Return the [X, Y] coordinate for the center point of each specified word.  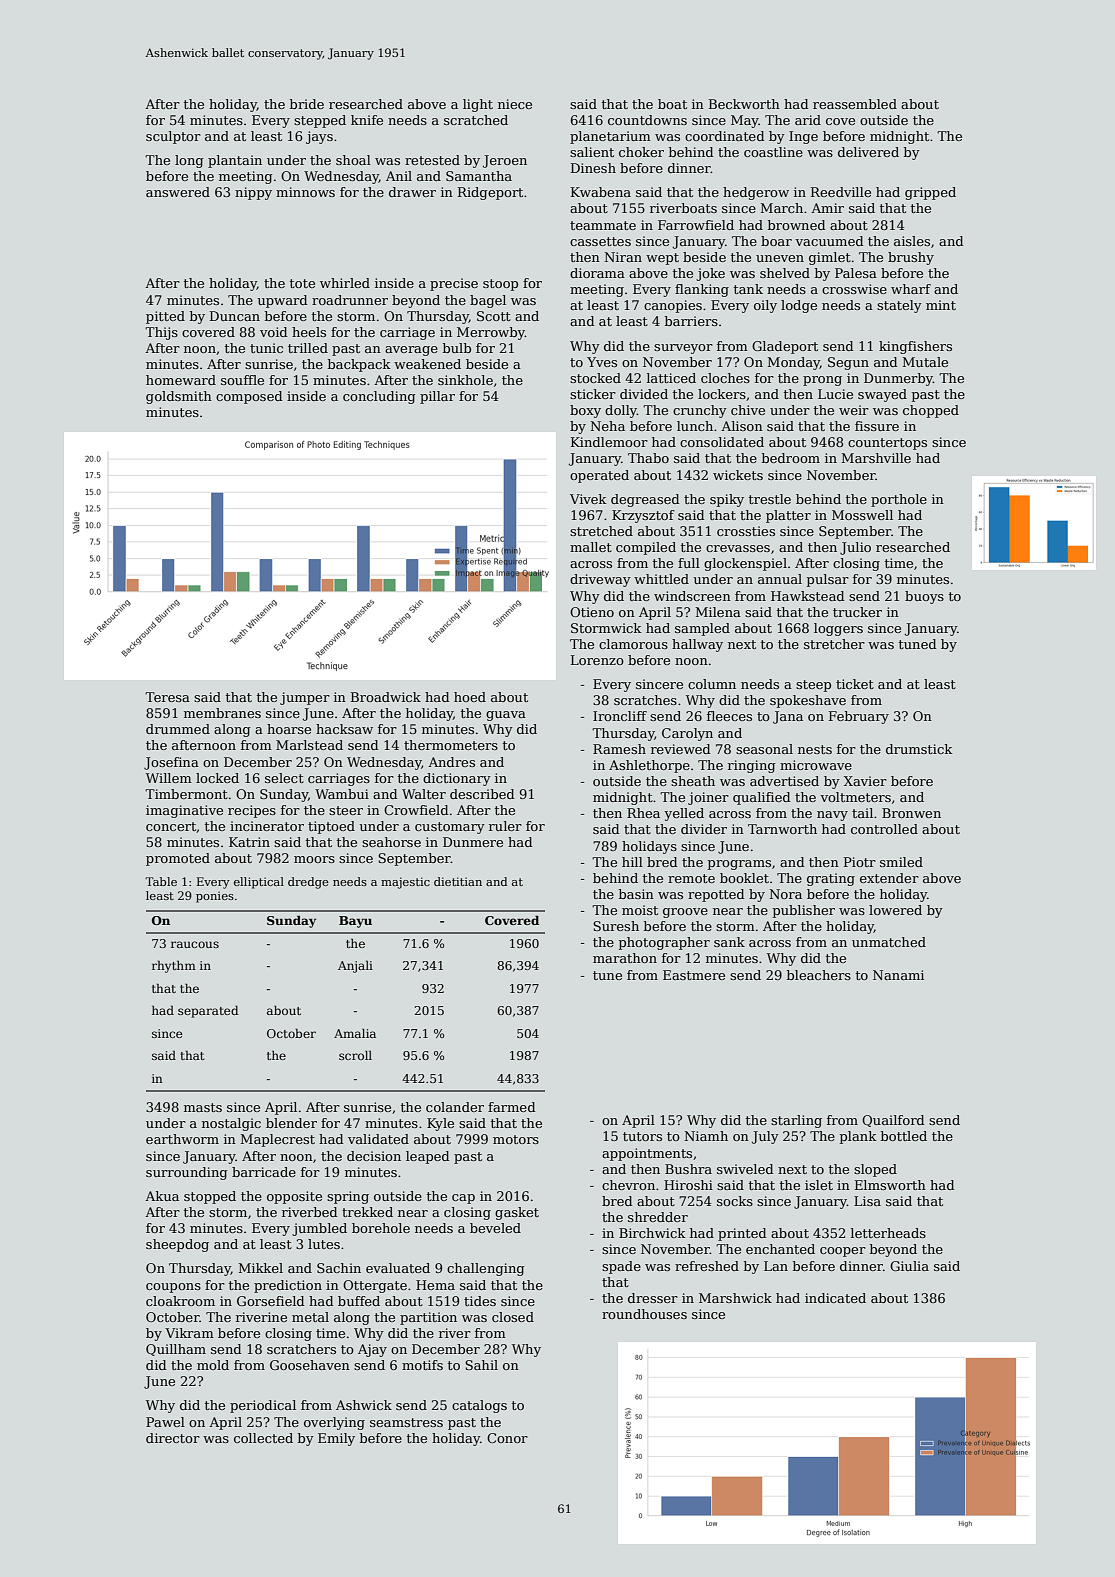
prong [822, 381]
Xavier [865, 781]
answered [178, 192]
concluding [379, 397]
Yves [602, 362]
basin [636, 894]
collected [263, 1438]
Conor [507, 1438]
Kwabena [601, 192]
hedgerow [756, 193]
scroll [355, 1055]
